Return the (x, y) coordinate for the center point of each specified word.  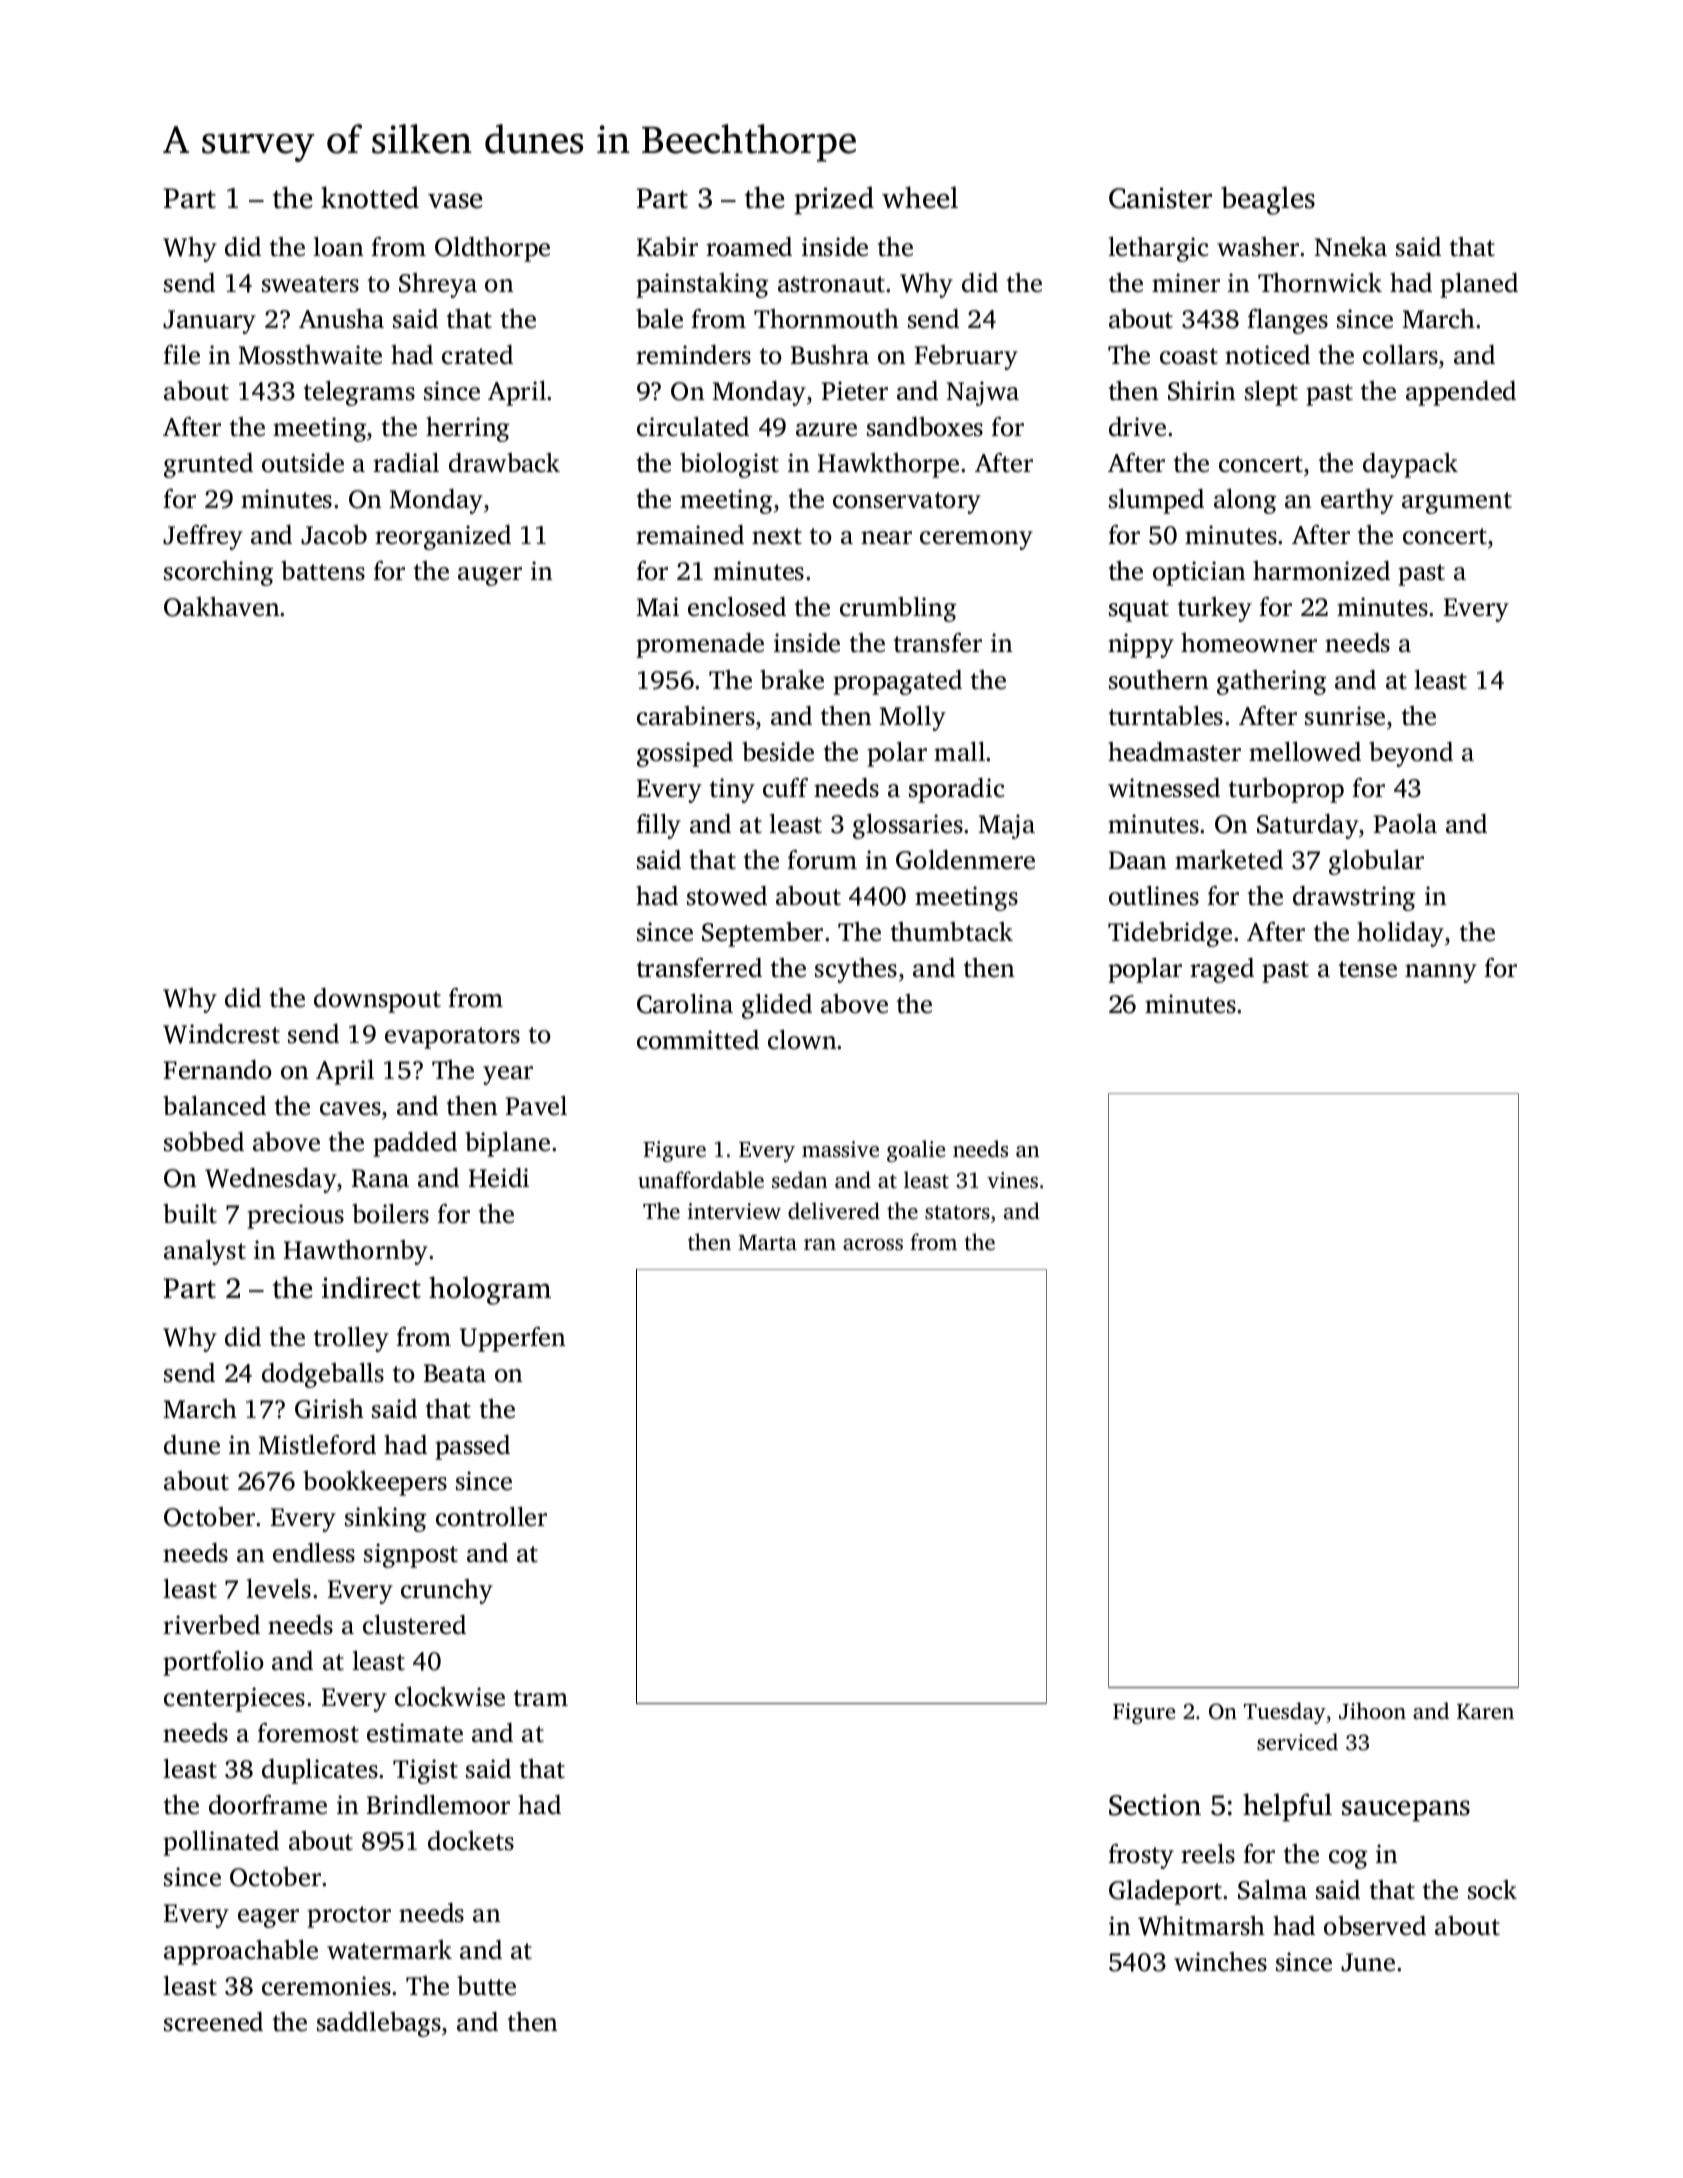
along (1245, 501)
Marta (767, 1242)
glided (777, 1006)
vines (1012, 1180)
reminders (693, 355)
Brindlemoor (438, 1805)
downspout (377, 1000)
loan (338, 247)
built (190, 1214)
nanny (1441, 973)
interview (734, 1211)
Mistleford (317, 1445)
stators (957, 1212)
